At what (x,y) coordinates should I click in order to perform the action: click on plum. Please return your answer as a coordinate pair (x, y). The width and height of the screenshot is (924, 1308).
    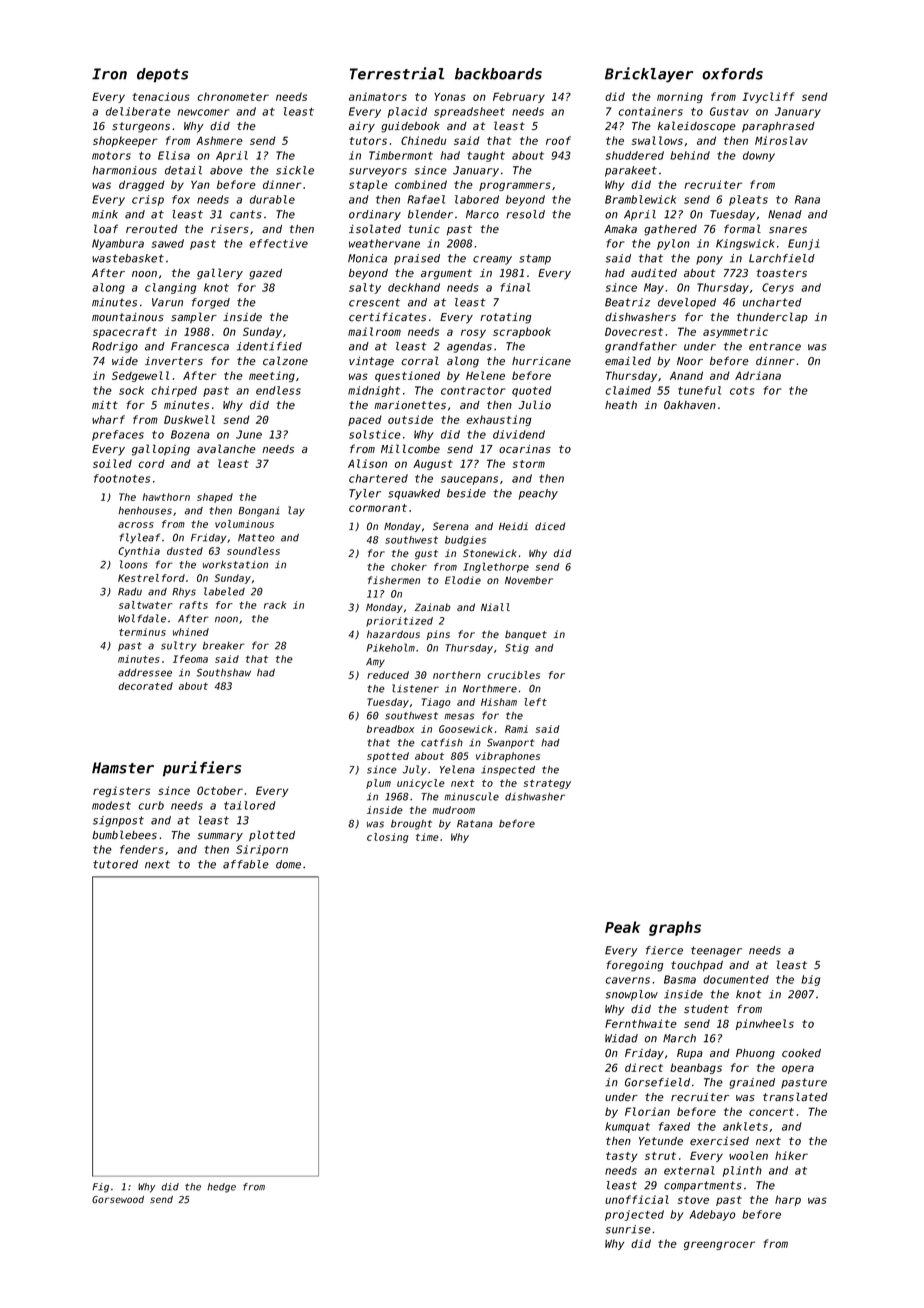
    Looking at the image, I should click on (378, 784).
